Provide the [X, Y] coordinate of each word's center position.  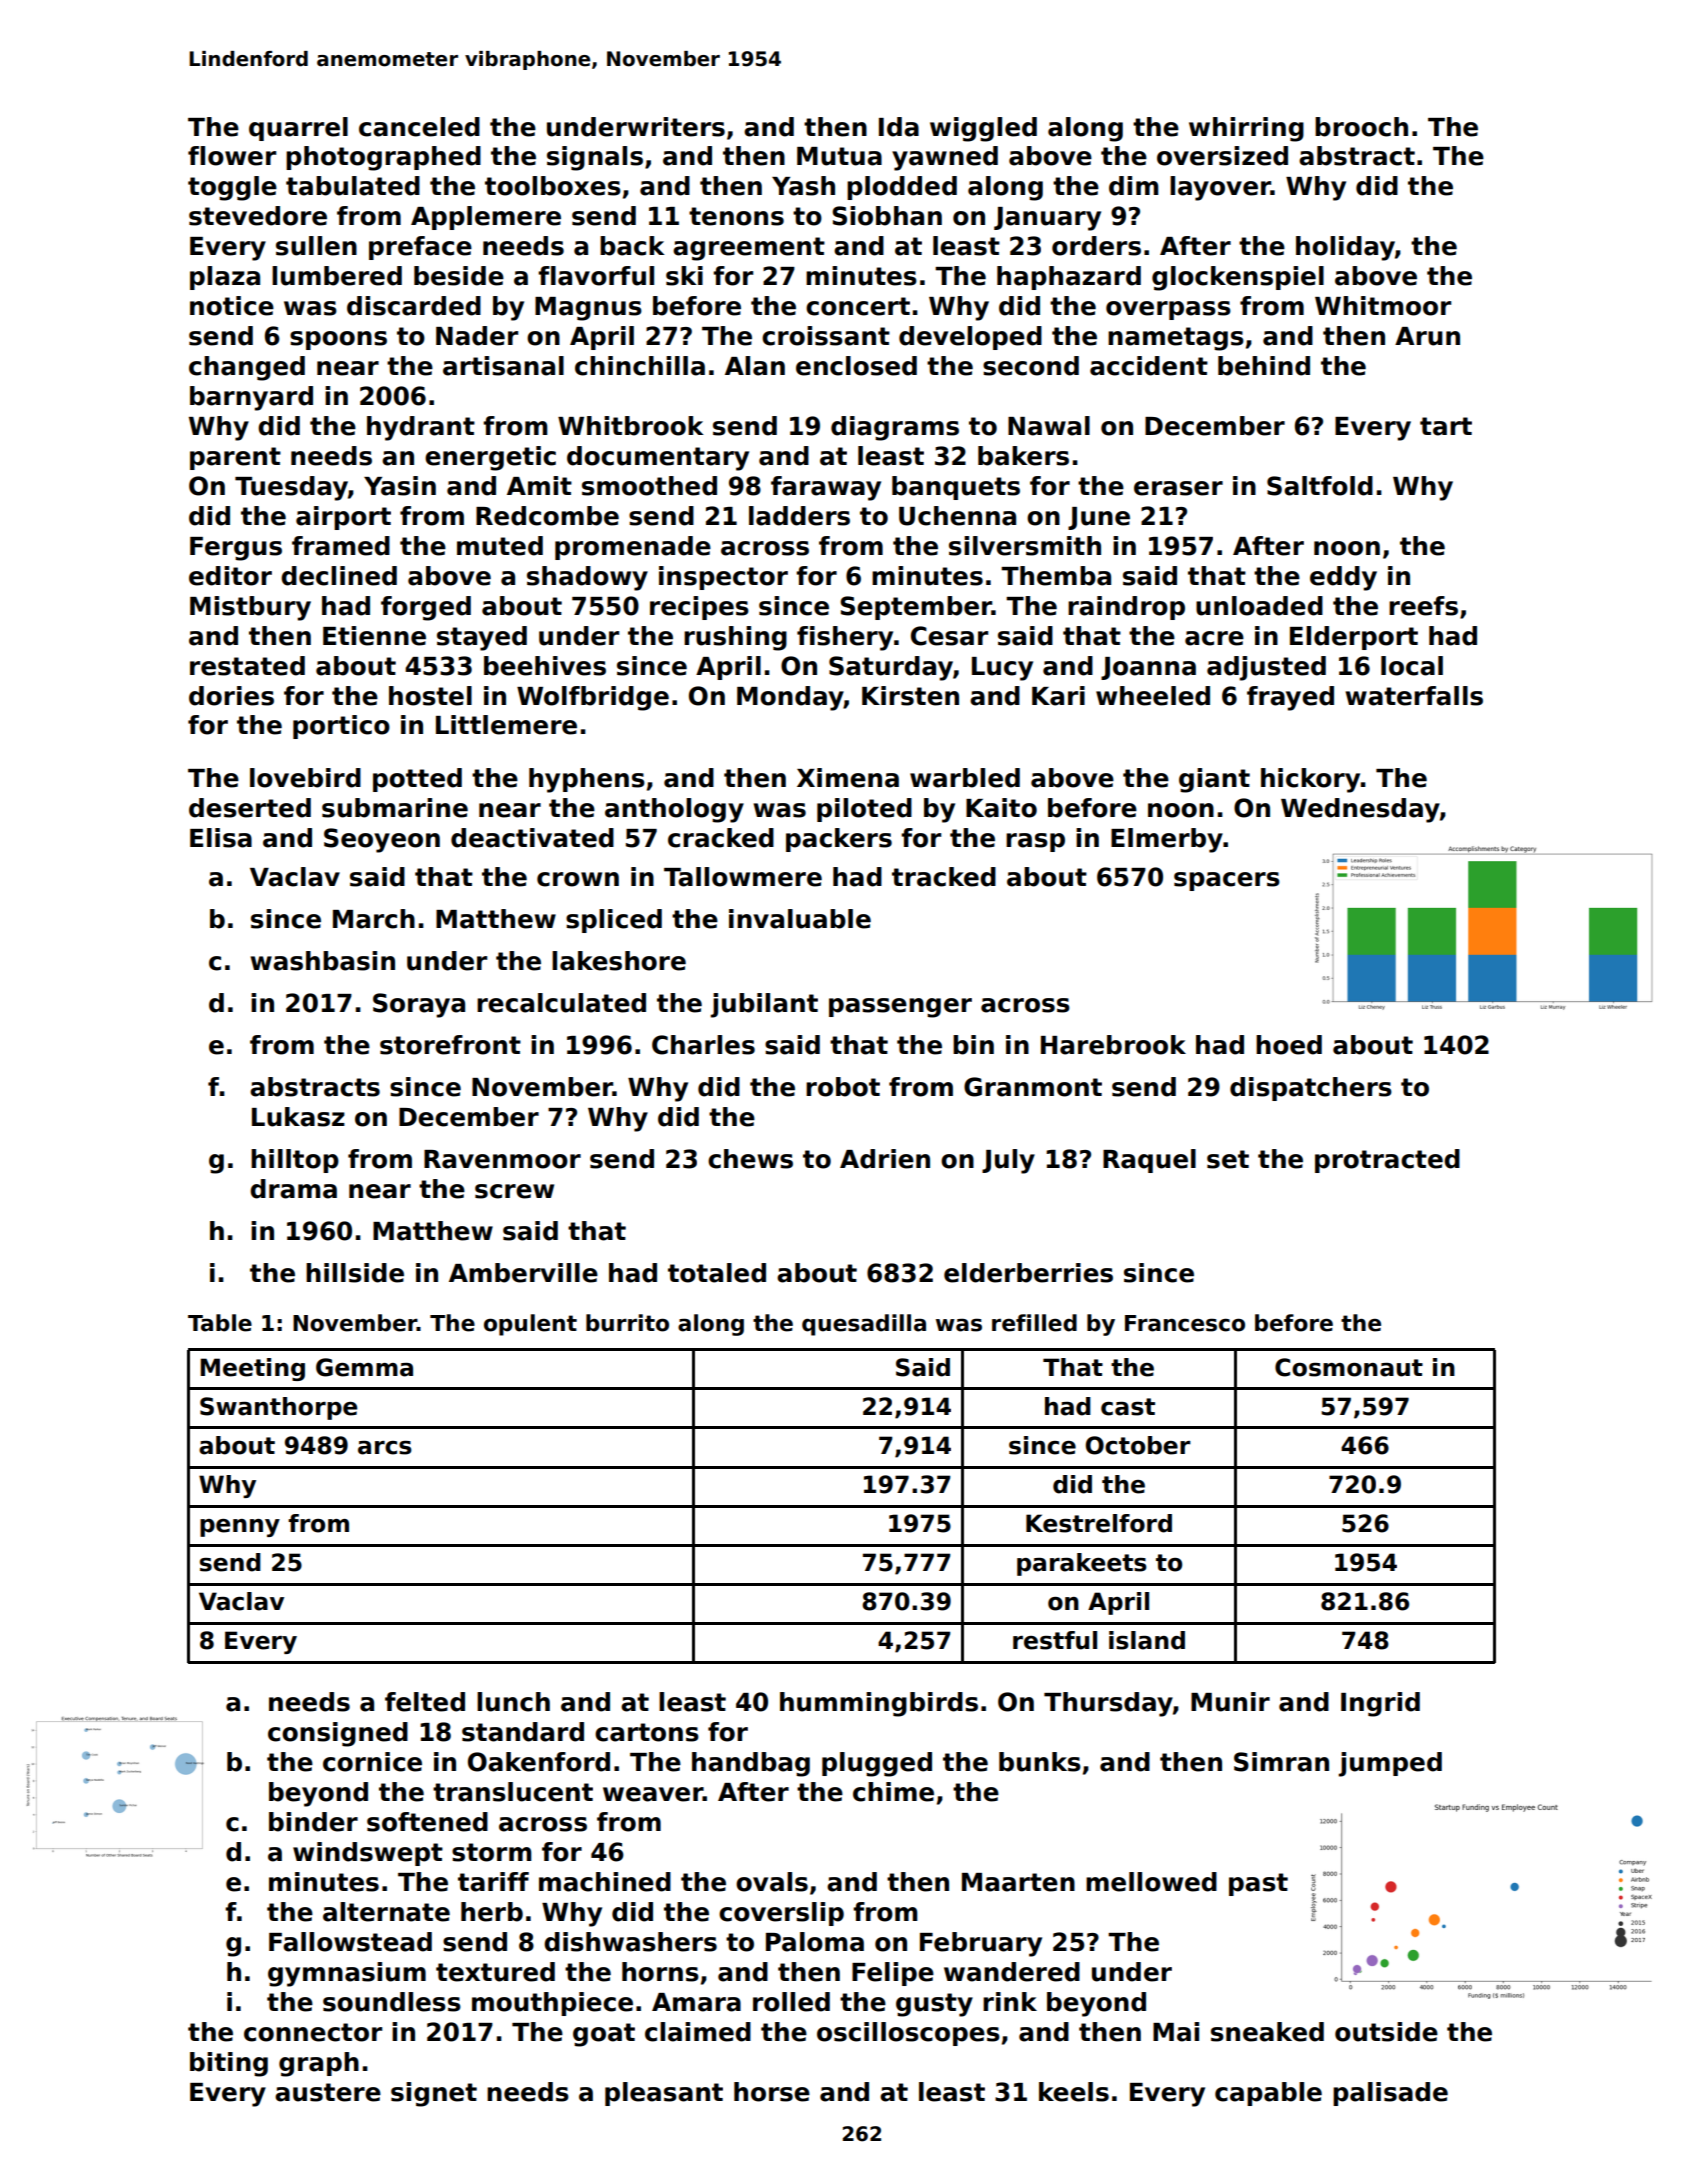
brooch [1361, 127]
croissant [826, 336]
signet [434, 2094]
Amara [696, 2002]
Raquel [1149, 1161]
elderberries [1028, 1273]
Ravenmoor [502, 1159]
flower [232, 156]
